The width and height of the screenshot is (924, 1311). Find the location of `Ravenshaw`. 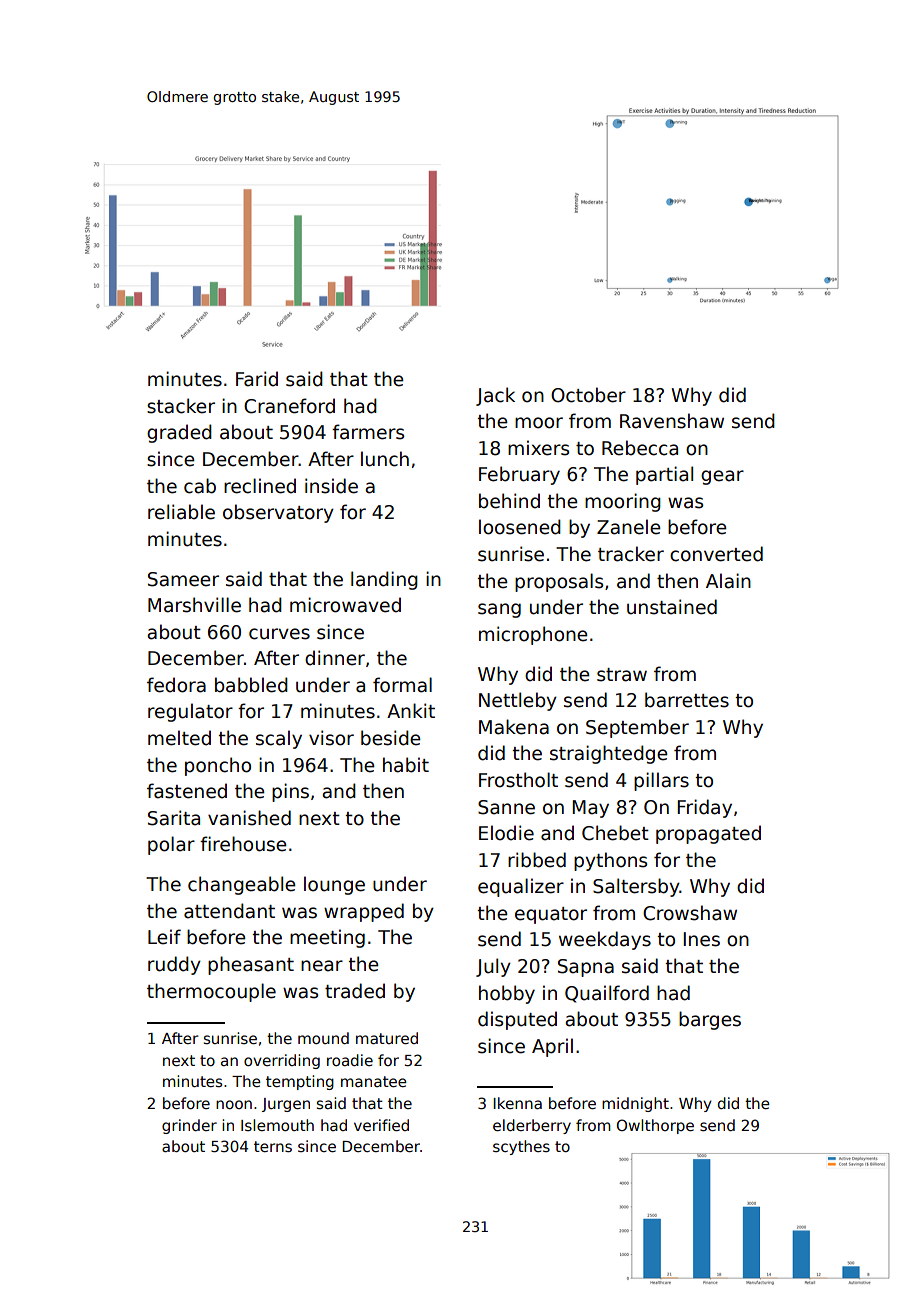

Ravenshaw is located at coordinates (672, 421).
